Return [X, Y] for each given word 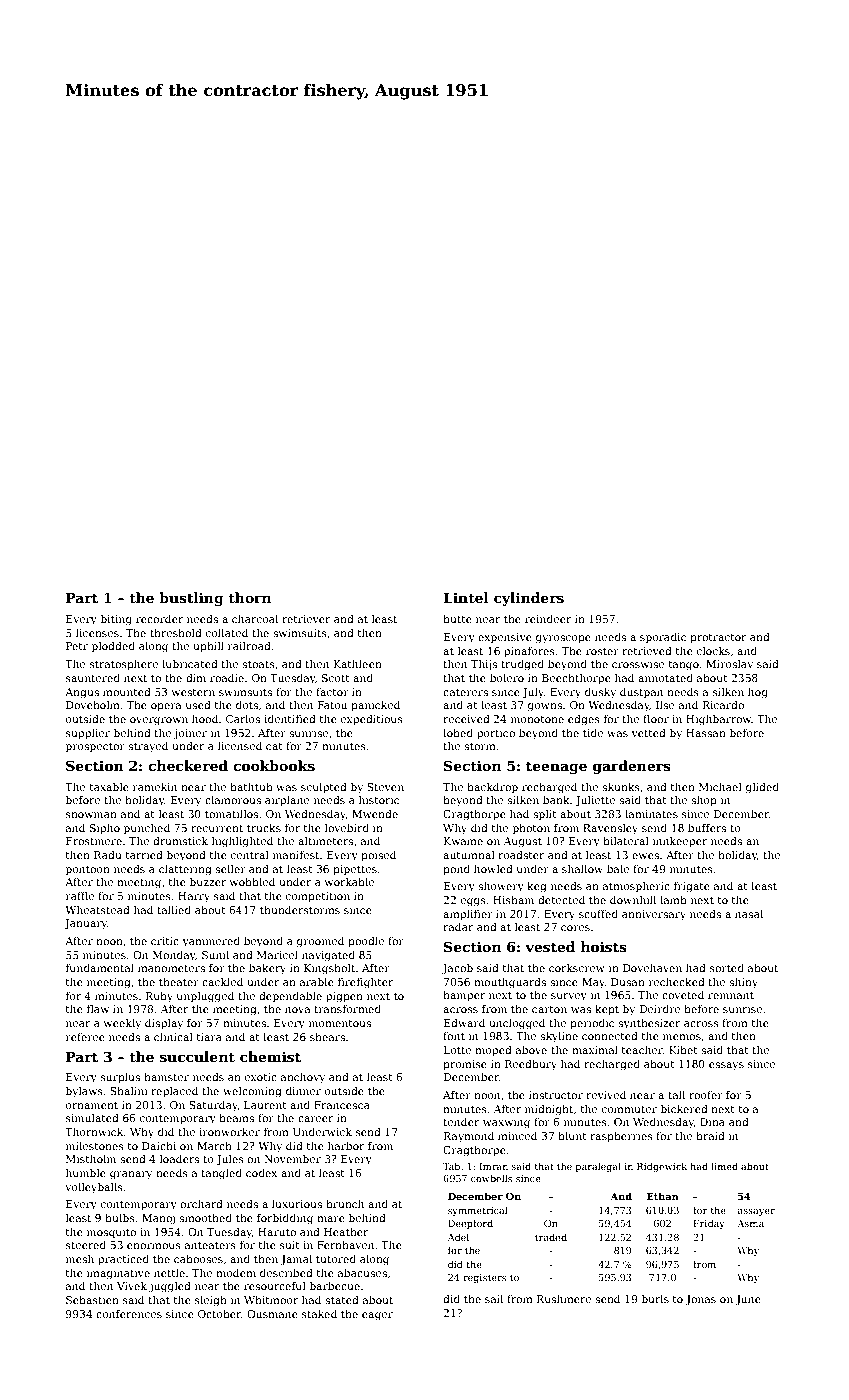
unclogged [517, 1024]
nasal [749, 913]
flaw [98, 1008]
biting [116, 620]
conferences [129, 1314]
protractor [718, 638]
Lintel [466, 597]
